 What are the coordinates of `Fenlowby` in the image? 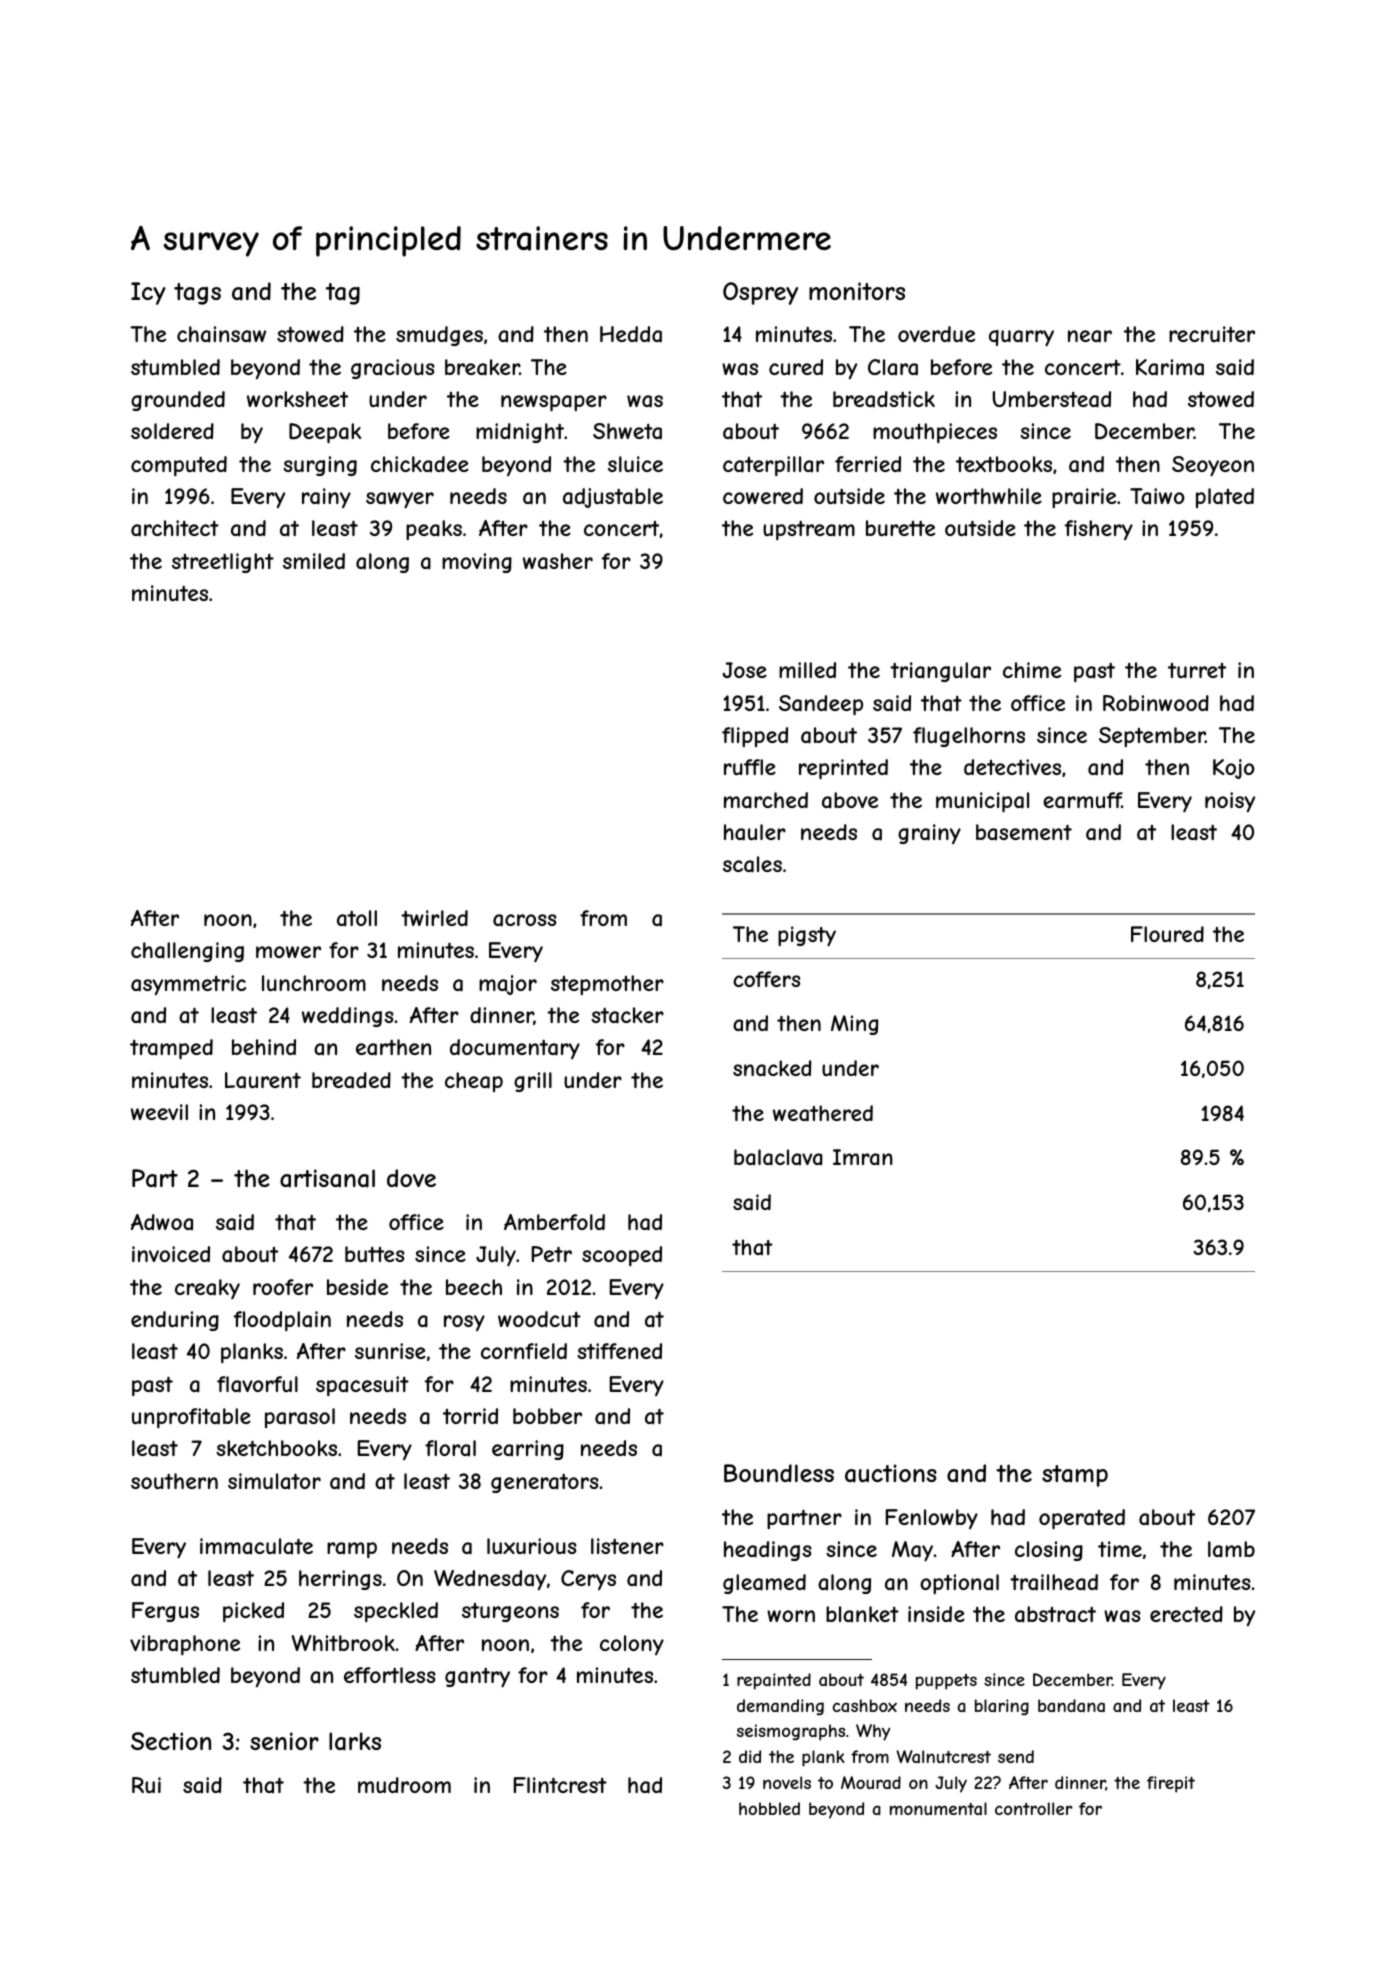 It's located at (932, 1519).
